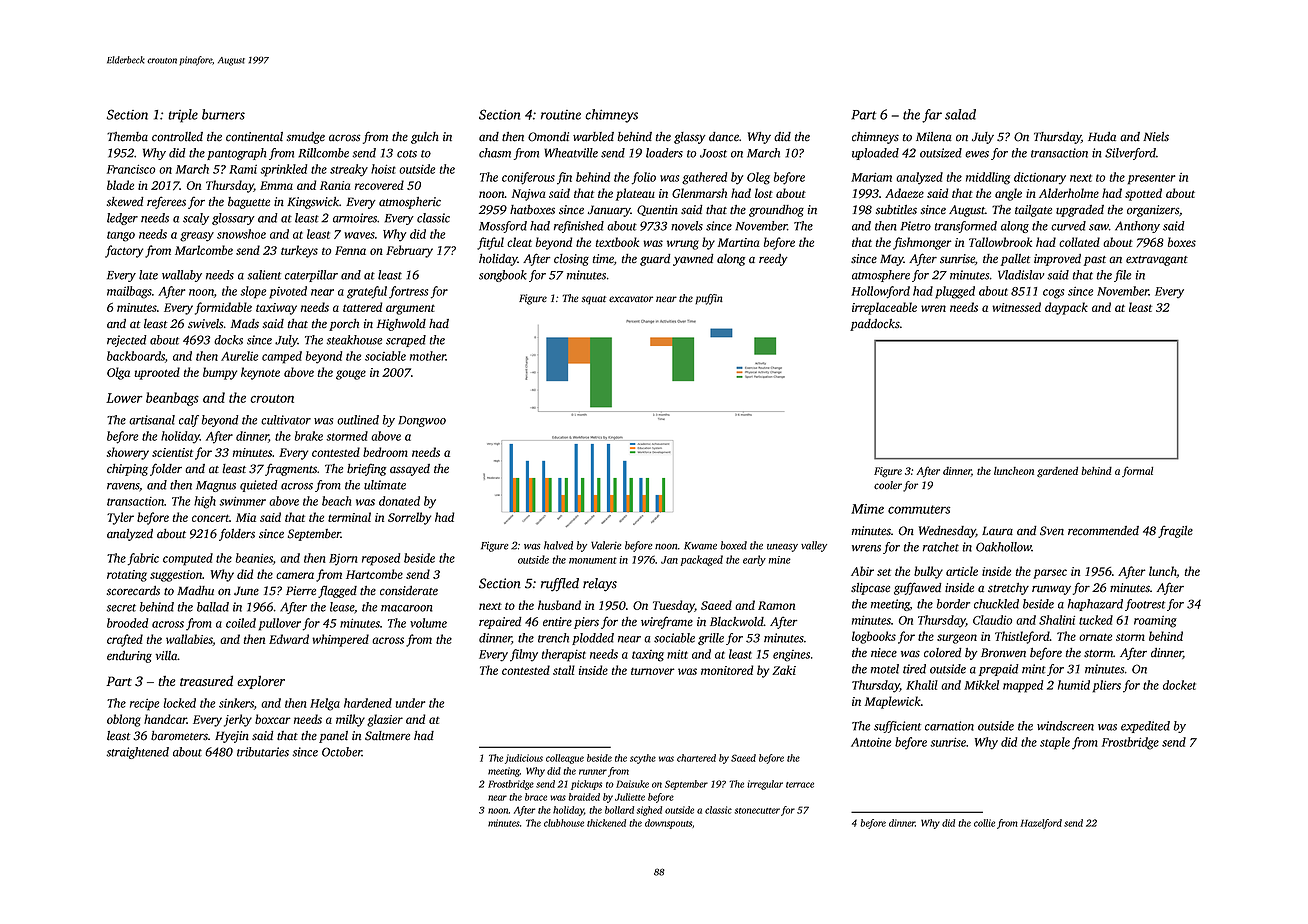  Describe the element at coordinates (764, 193) in the page. I see `lost` at that location.
